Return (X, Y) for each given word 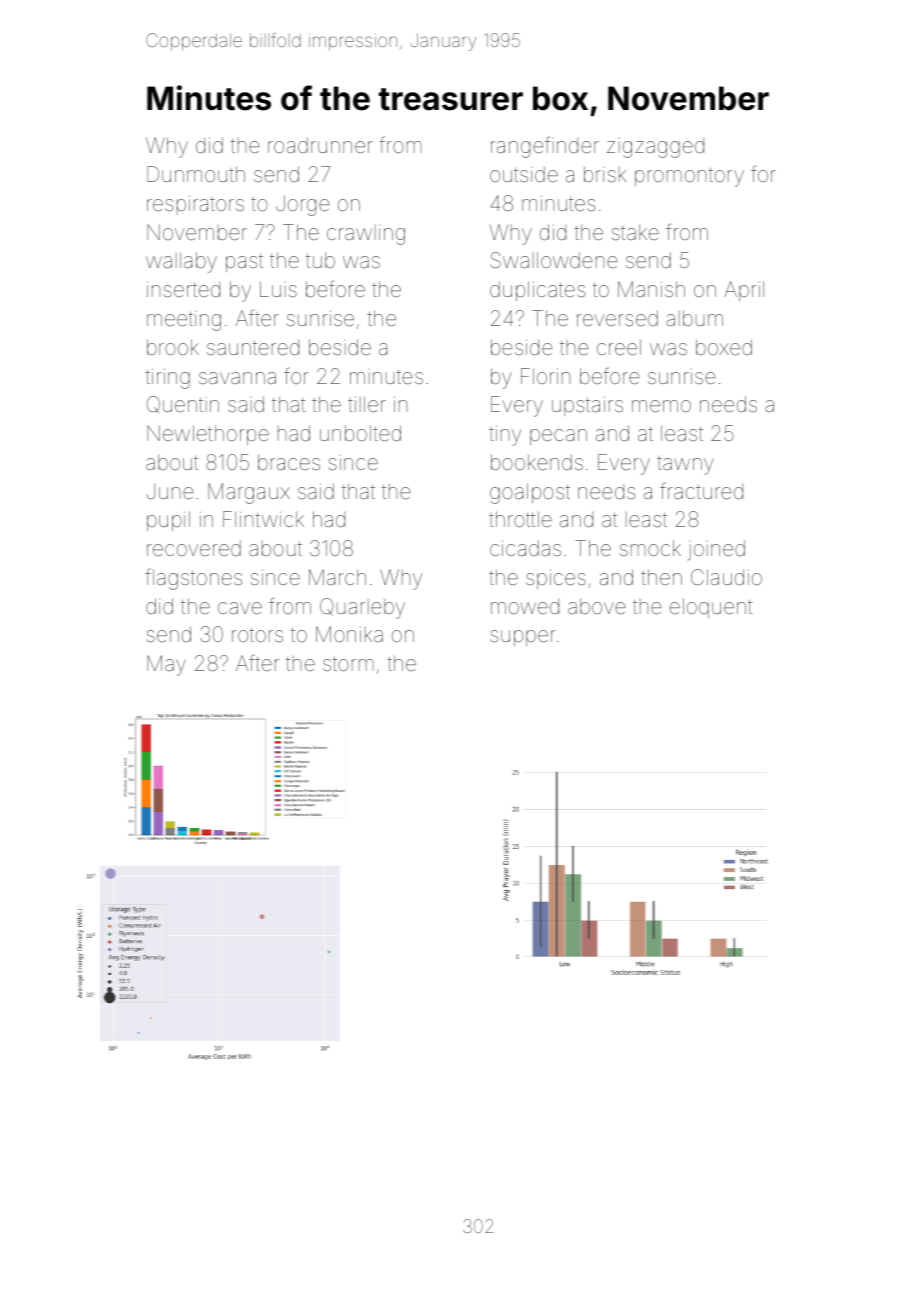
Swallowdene (554, 260)
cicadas (525, 548)
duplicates (537, 291)
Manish (651, 289)
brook (173, 347)
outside (524, 174)
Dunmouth (196, 174)
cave (240, 608)
